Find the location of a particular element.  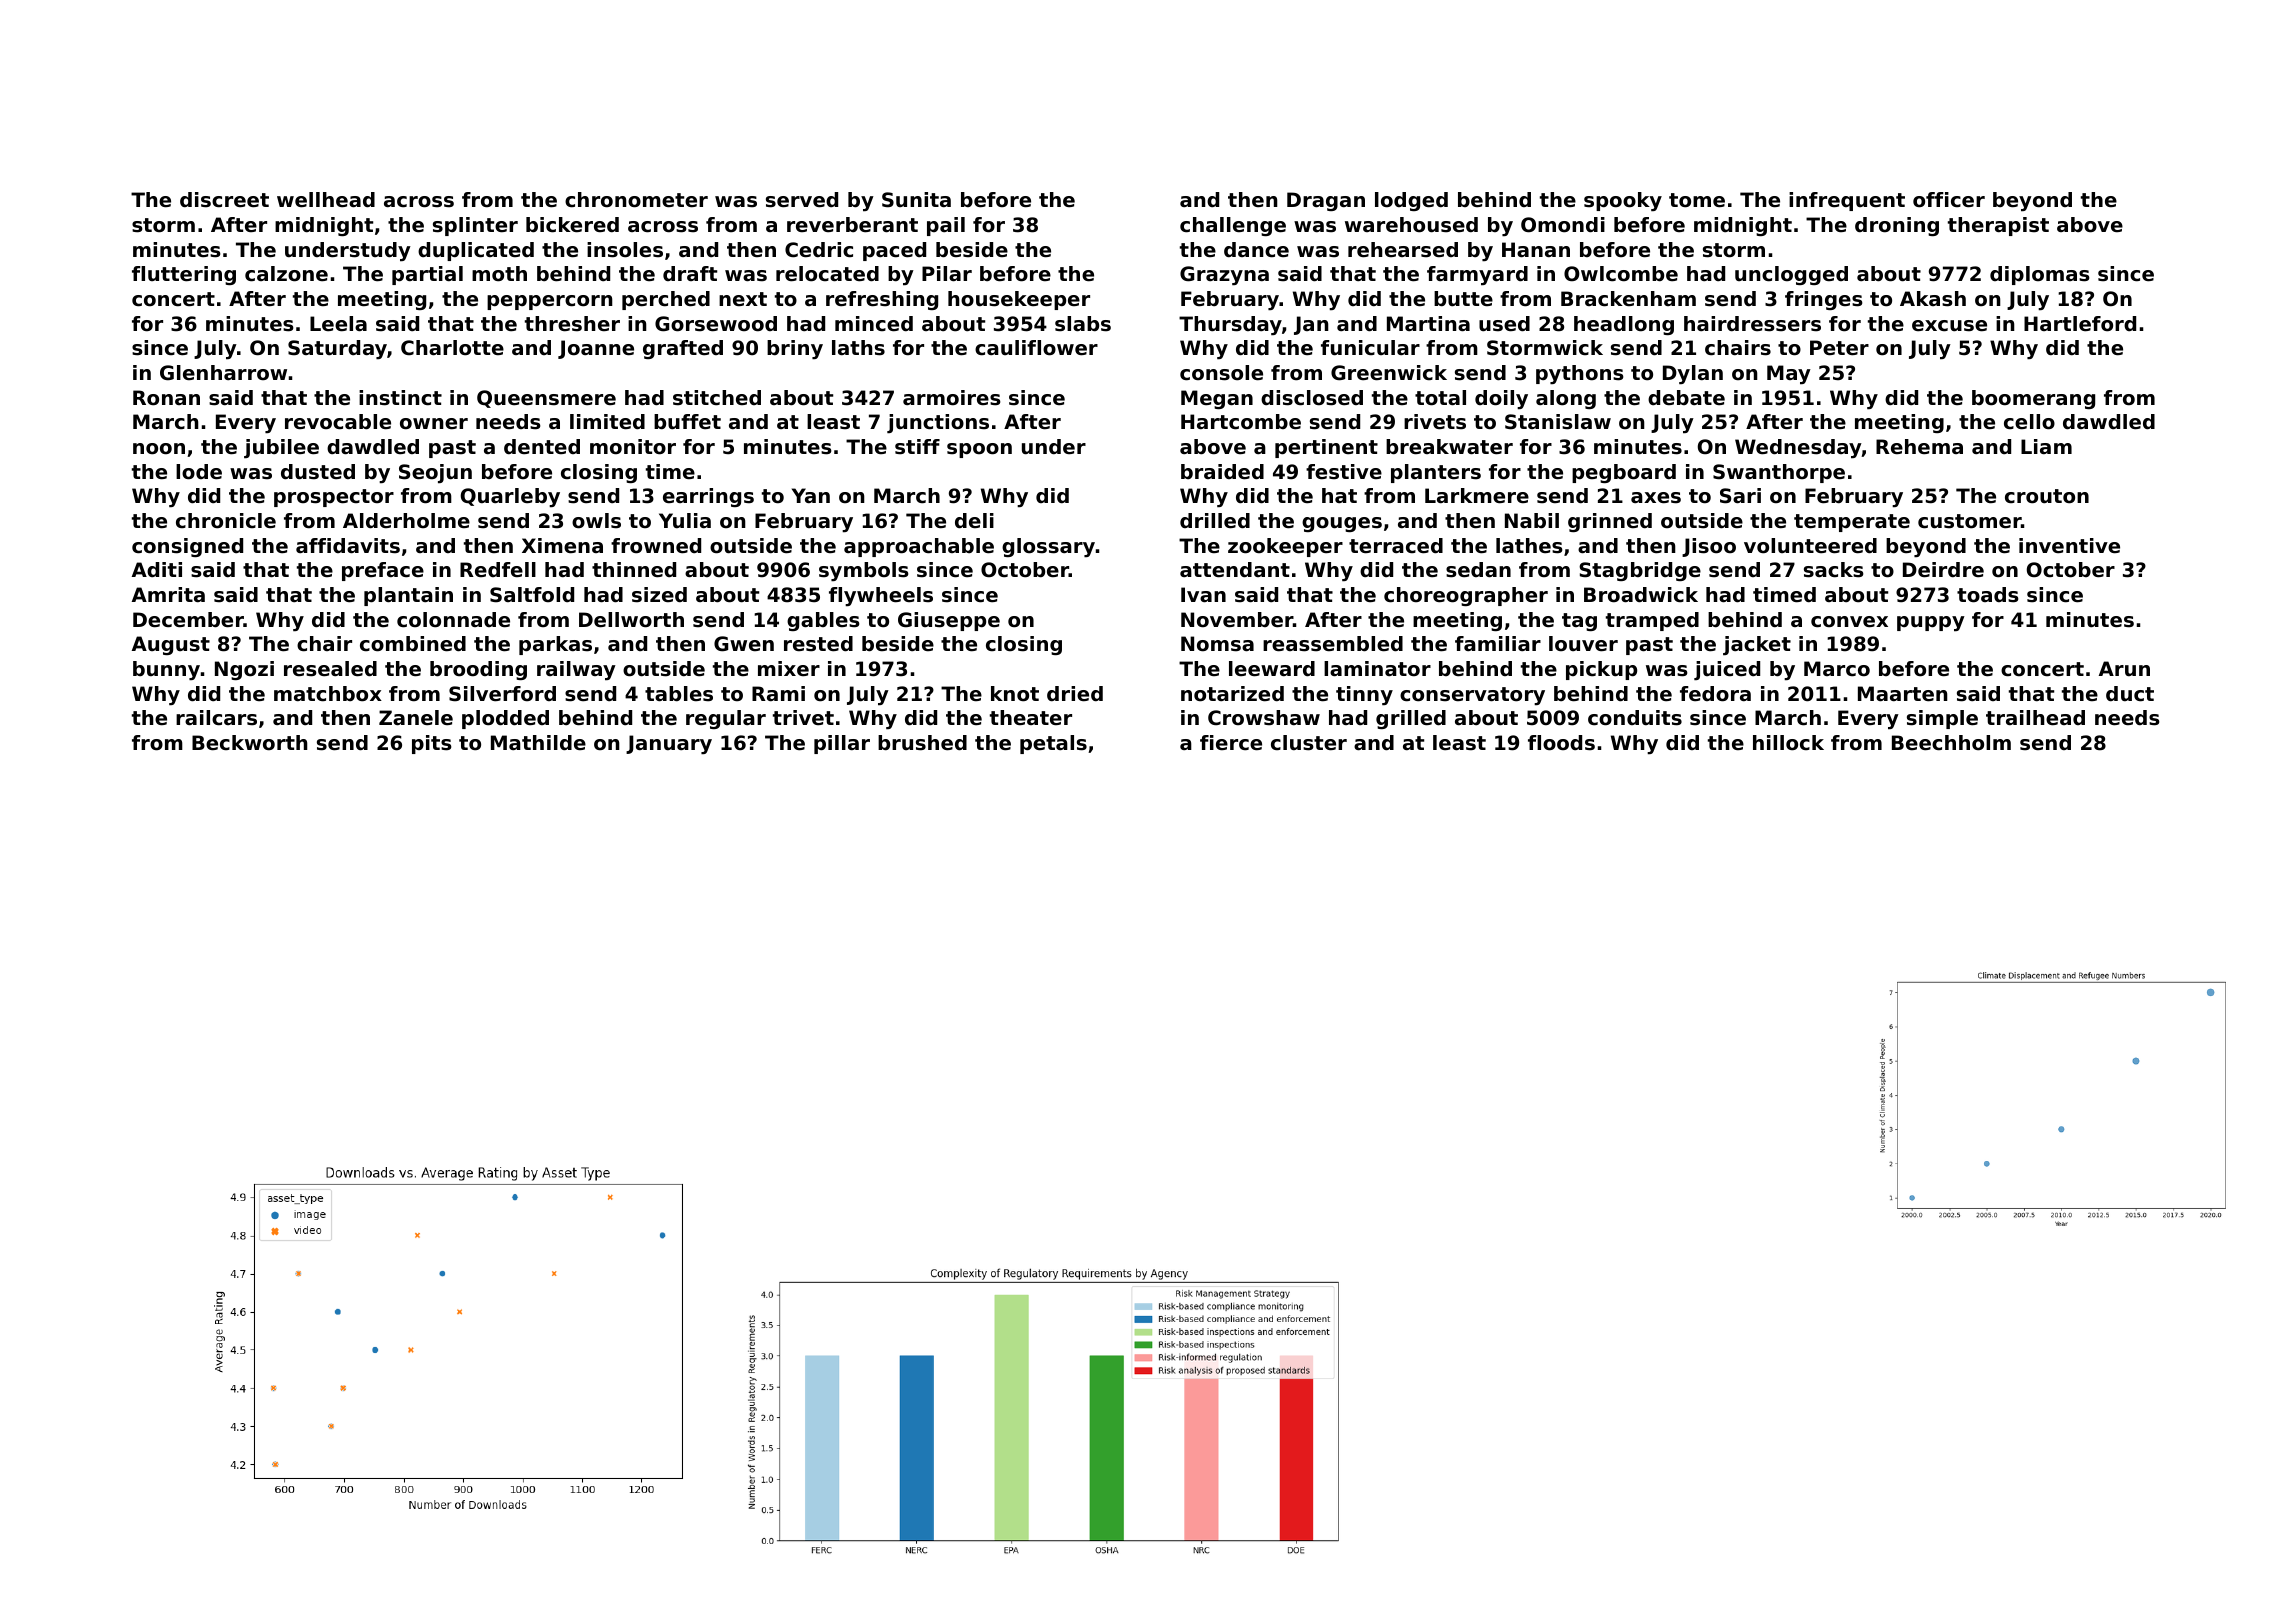

diplomas is located at coordinates (2040, 275).
